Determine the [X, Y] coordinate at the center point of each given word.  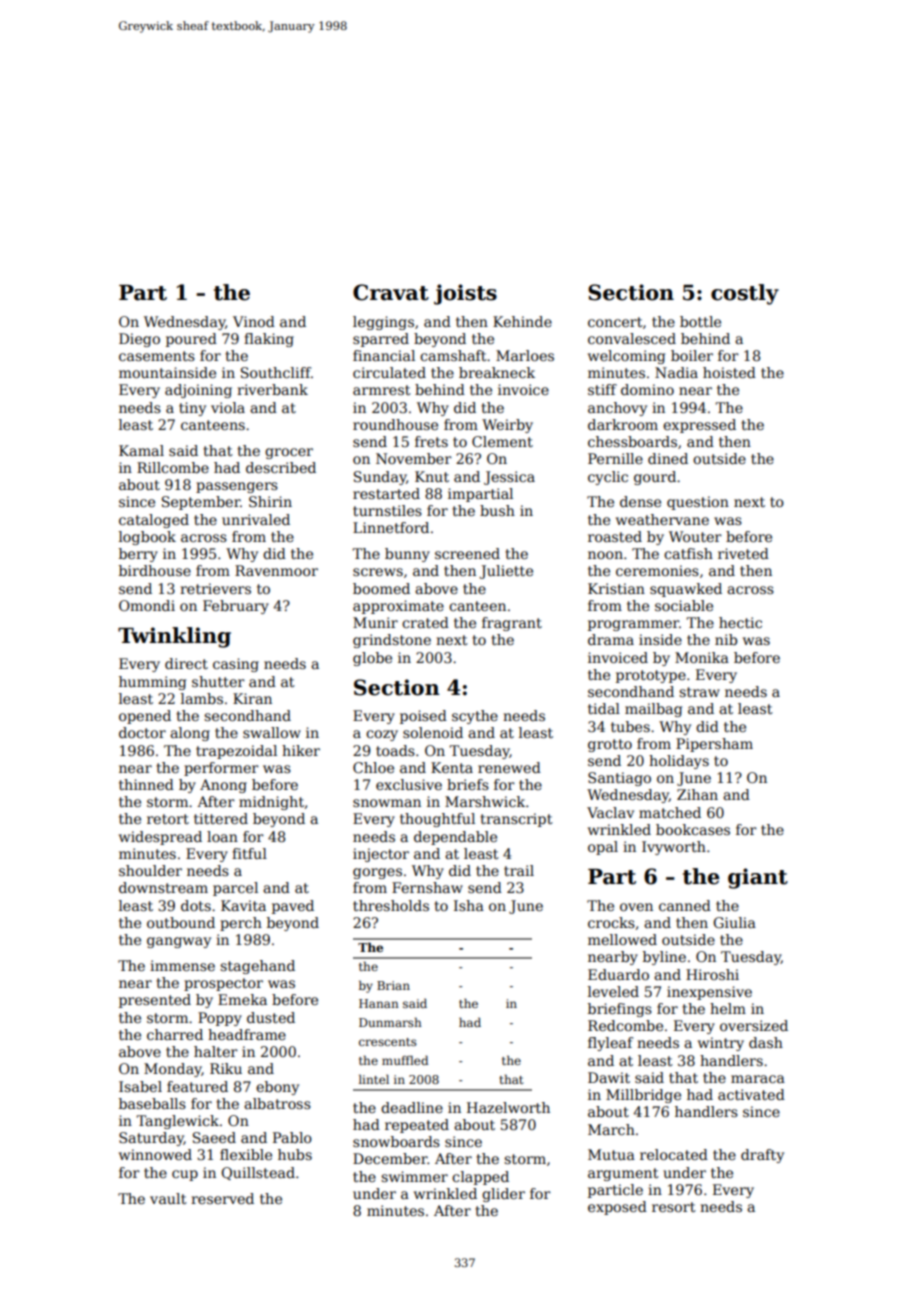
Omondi [147, 605]
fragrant [512, 624]
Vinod [254, 321]
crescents [388, 1042]
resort [674, 1207]
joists [465, 294]
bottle [700, 321]
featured [197, 1086]
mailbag [653, 710]
